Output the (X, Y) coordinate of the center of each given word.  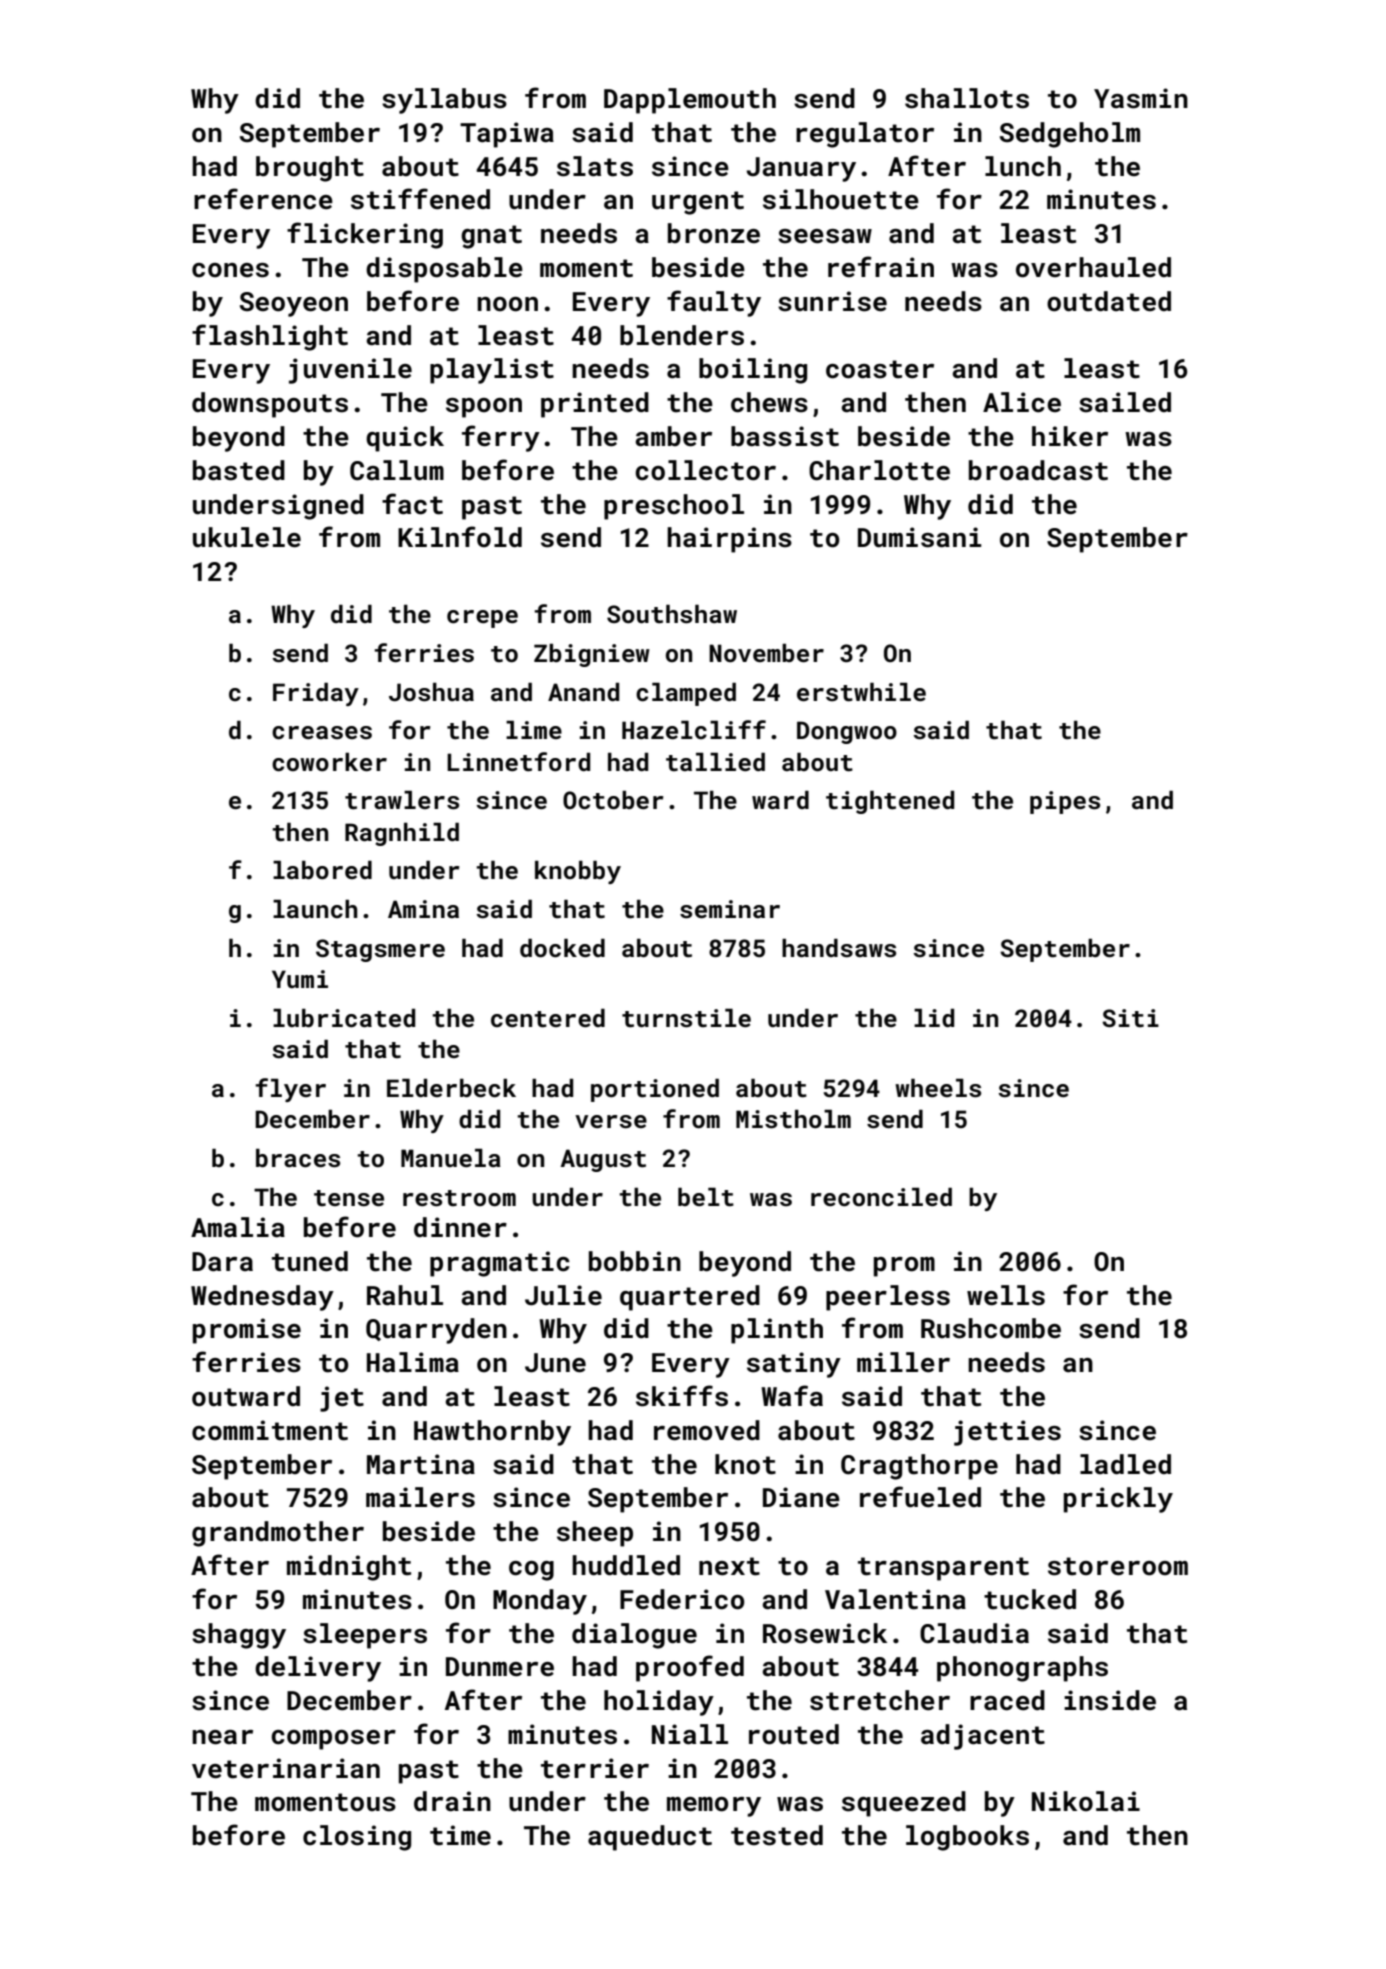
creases (322, 733)
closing (357, 1838)
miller (903, 1362)
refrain (881, 267)
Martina (421, 1464)
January (801, 169)
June (555, 1363)
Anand (583, 692)
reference (263, 199)
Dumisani (919, 537)
